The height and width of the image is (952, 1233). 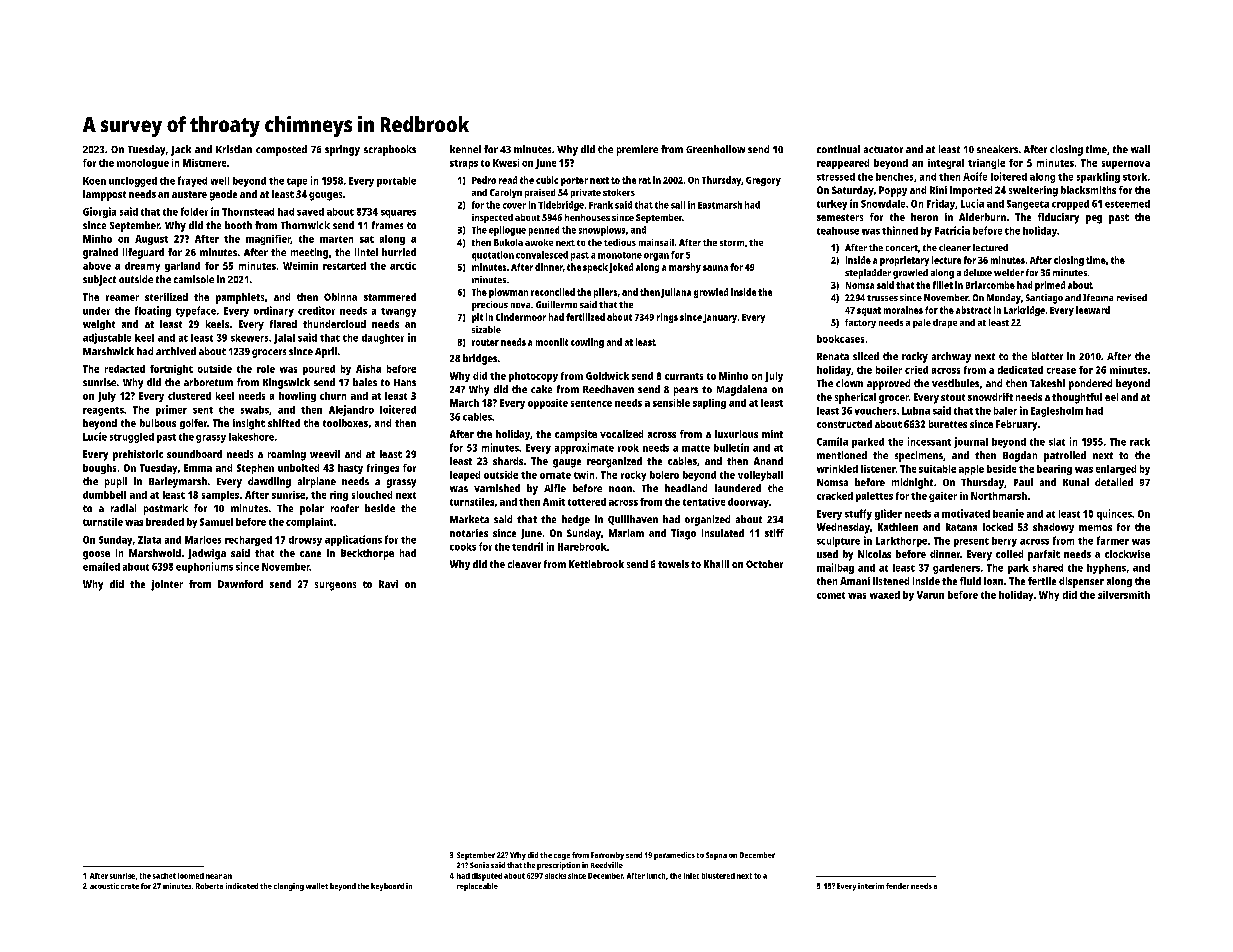 I want to click on replaceable, so click(x=477, y=887).
